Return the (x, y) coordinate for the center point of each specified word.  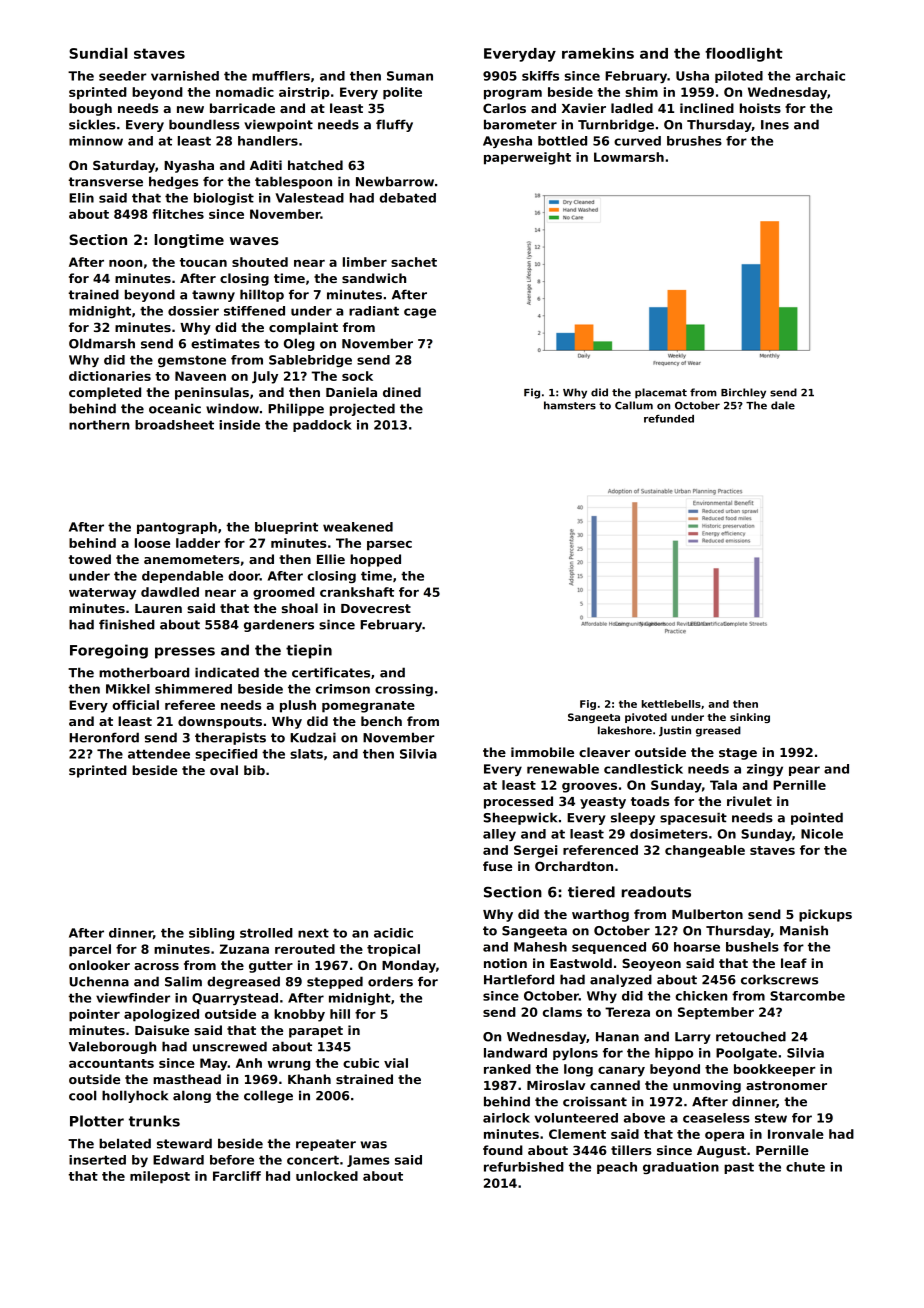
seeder (123, 76)
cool (82, 1095)
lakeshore (625, 730)
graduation (681, 1168)
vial (396, 1063)
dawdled (170, 592)
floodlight (744, 54)
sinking (750, 718)
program (513, 95)
